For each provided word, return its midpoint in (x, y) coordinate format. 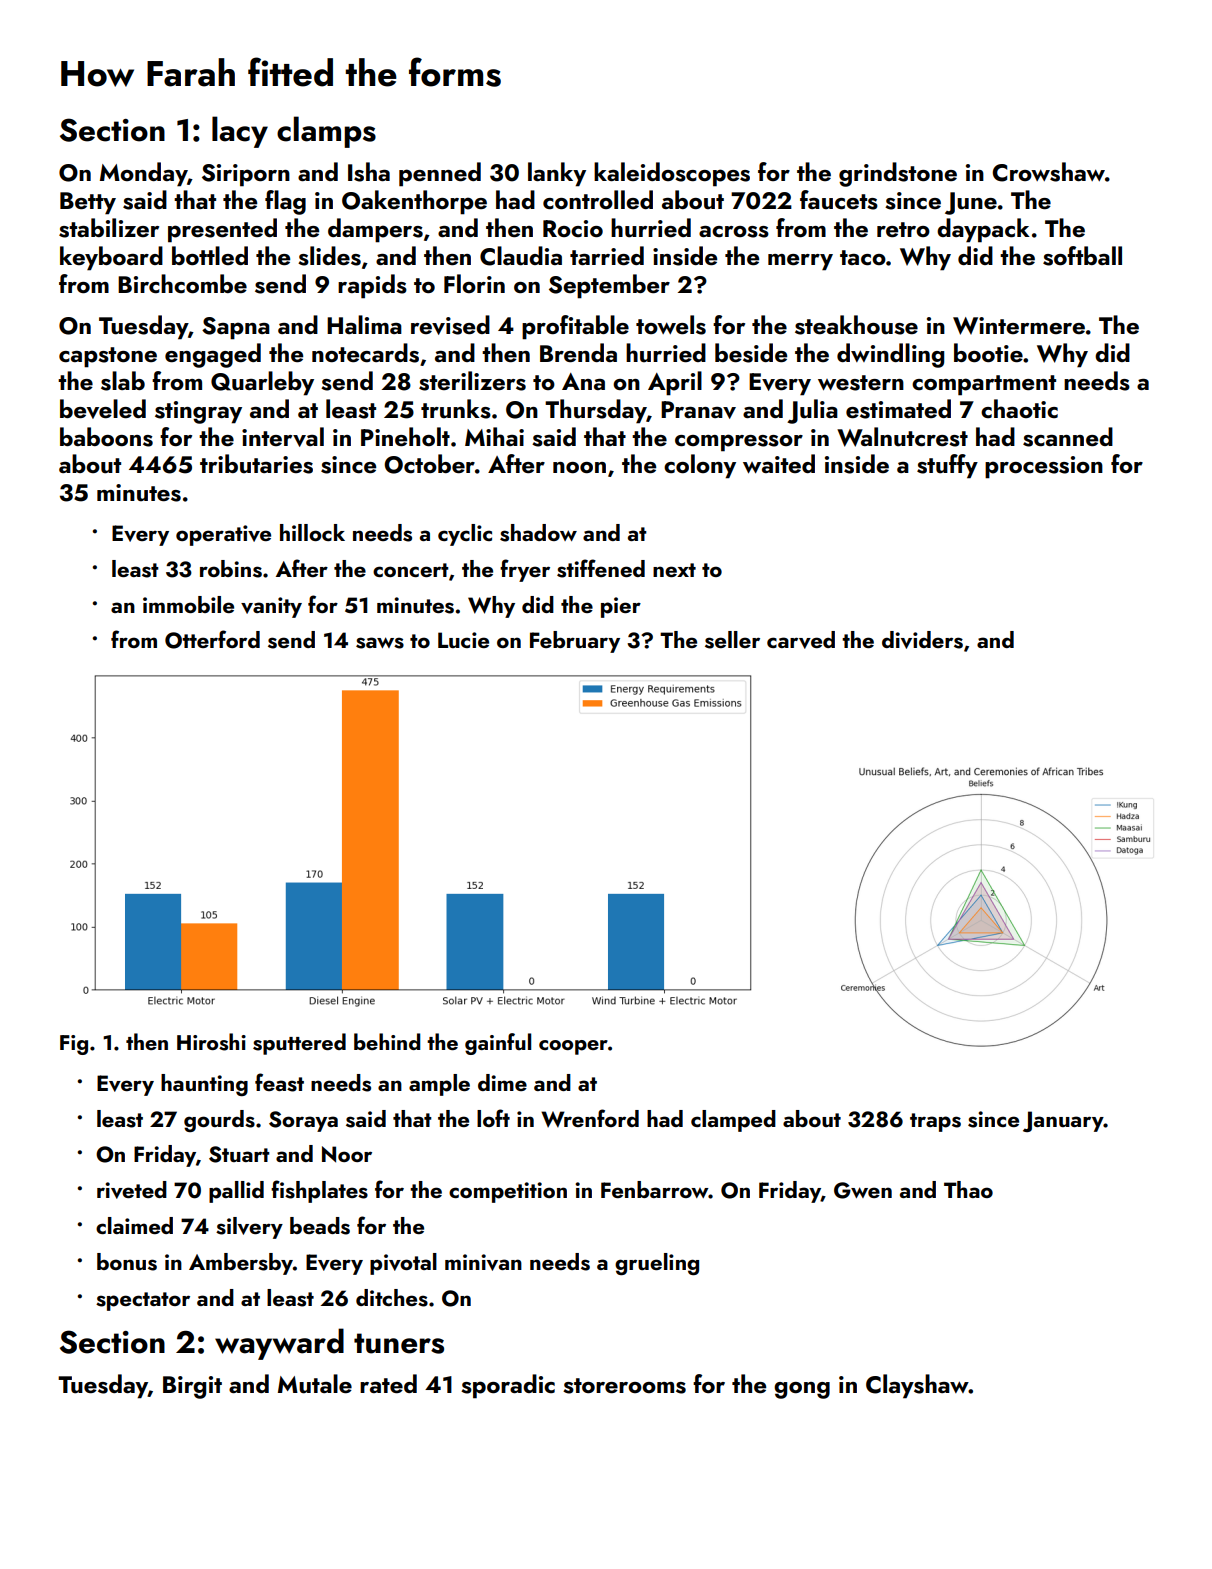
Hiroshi (211, 1042)
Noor (347, 1154)
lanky (557, 174)
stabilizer (109, 228)
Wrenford (590, 1118)
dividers (922, 640)
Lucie (463, 640)
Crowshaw (1048, 172)
